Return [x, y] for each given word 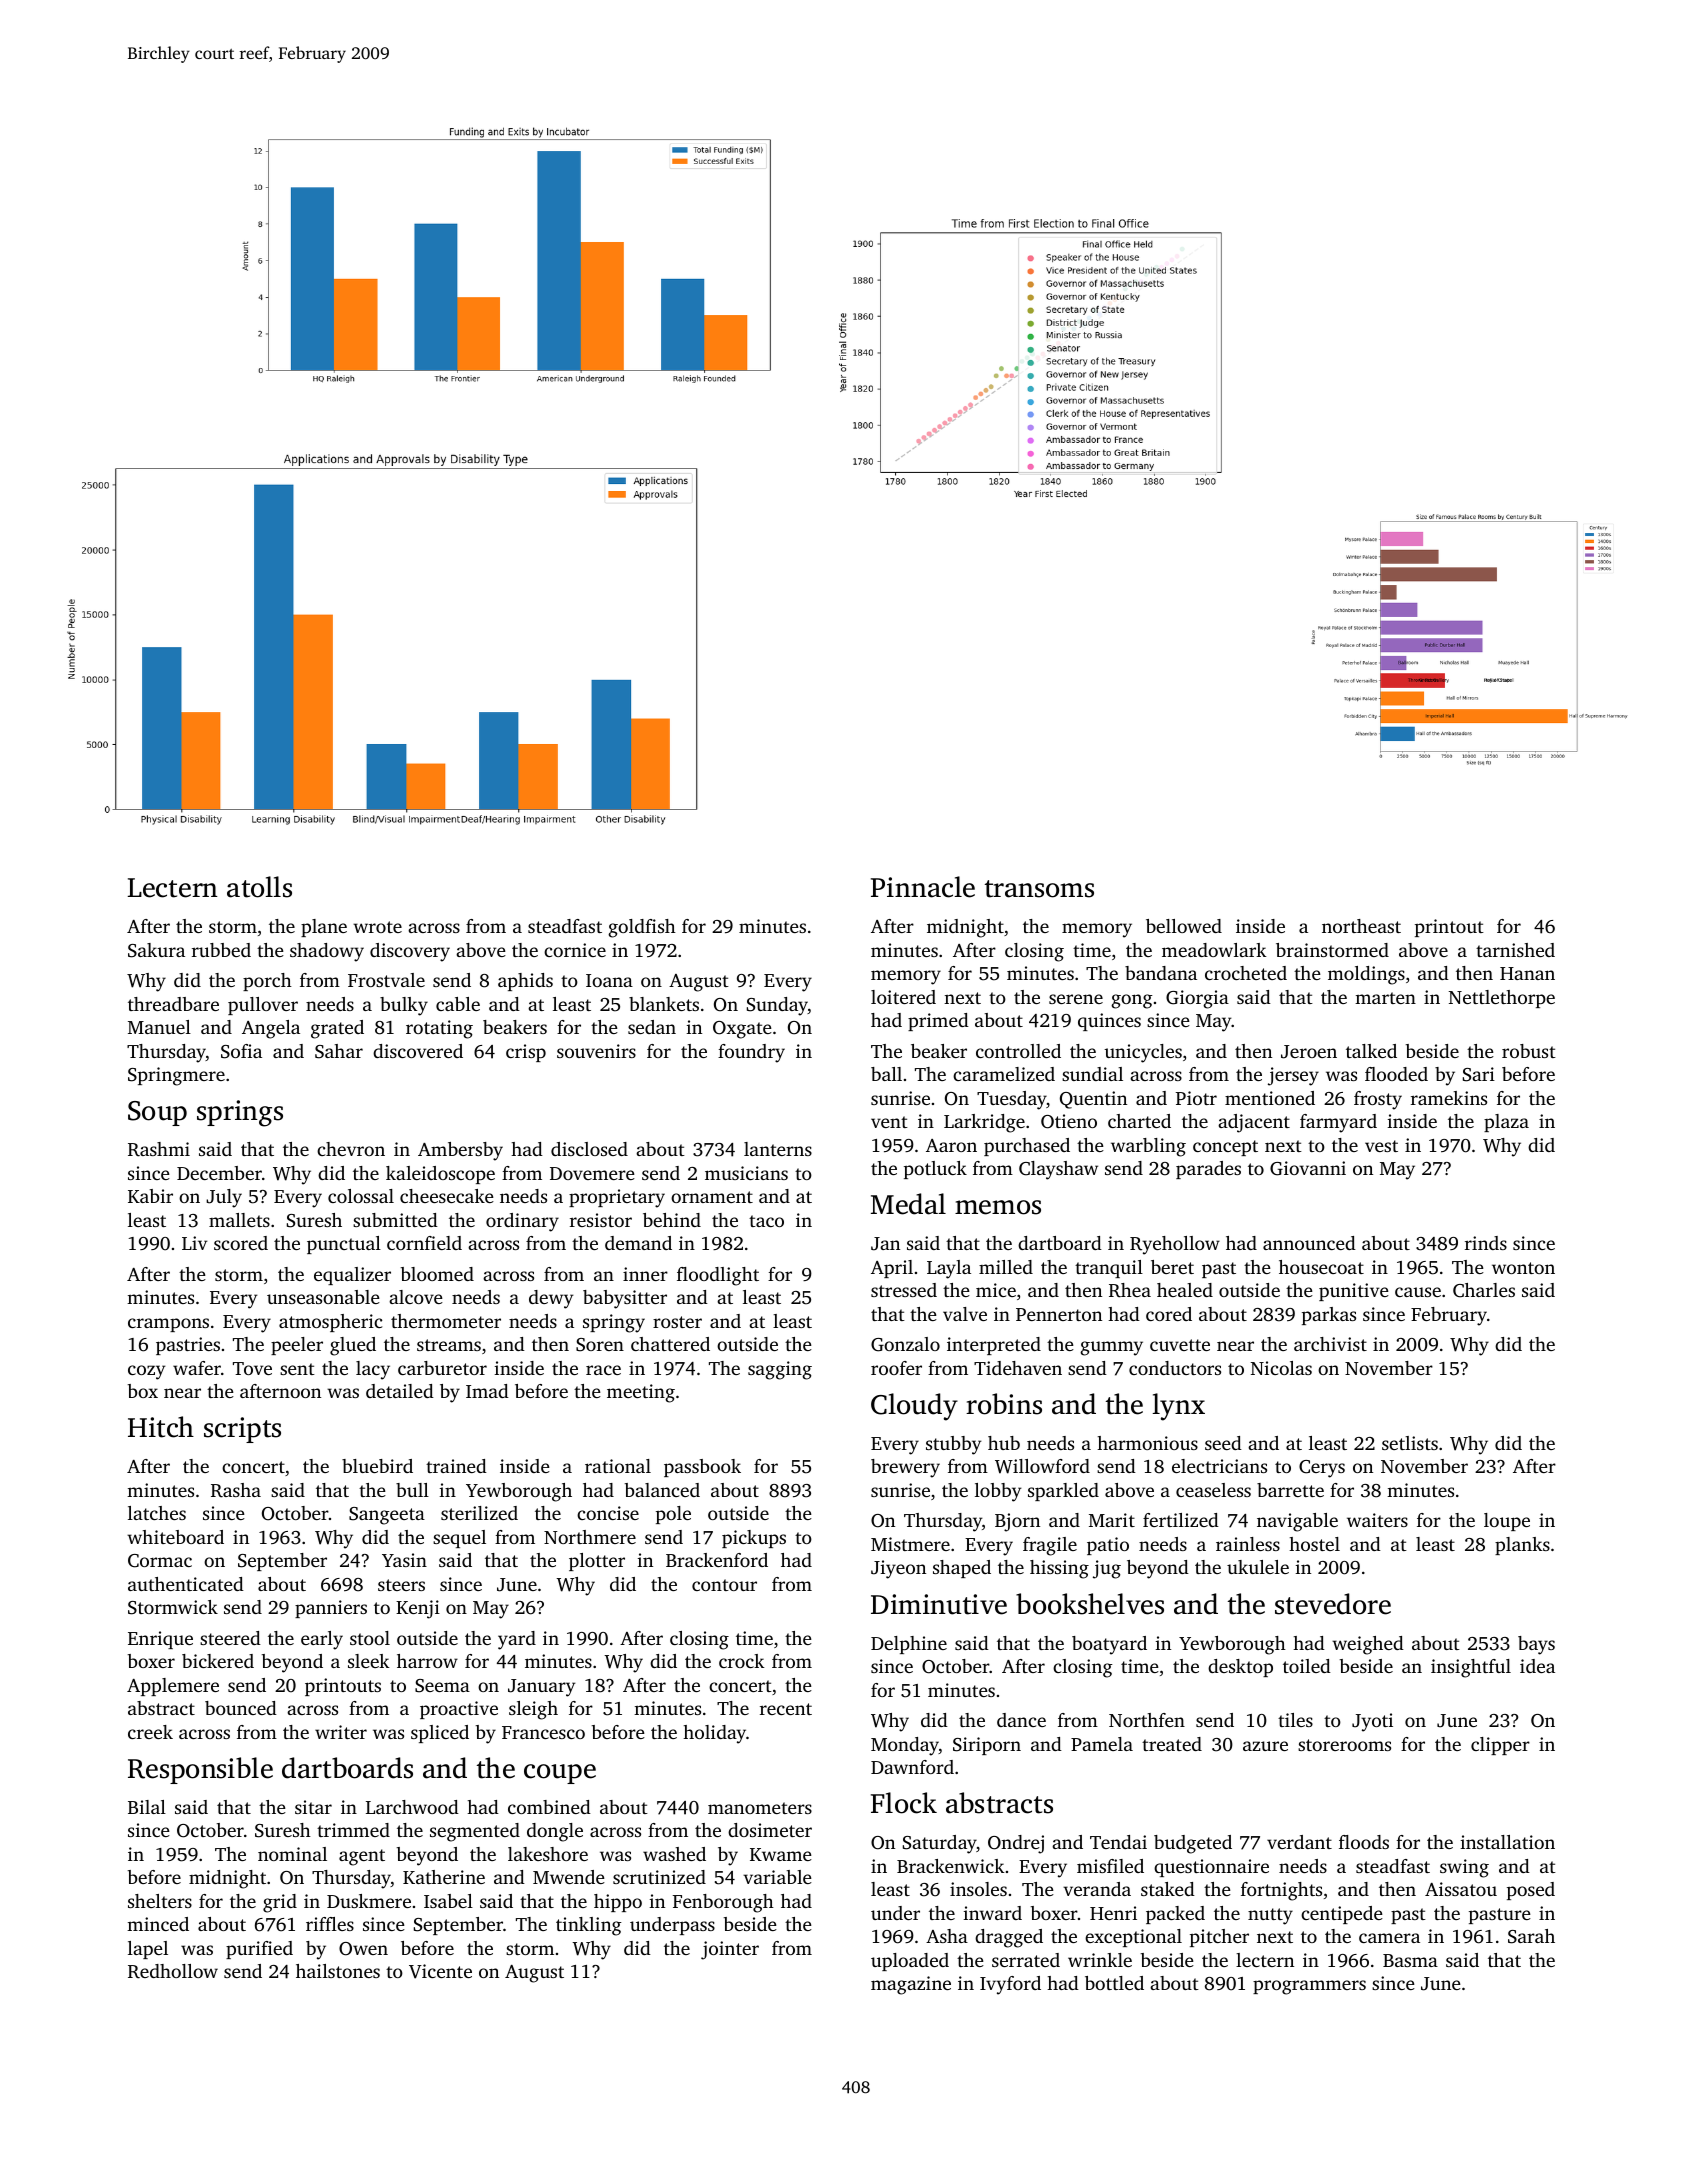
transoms [1039, 889]
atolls [259, 887]
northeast [1361, 926]
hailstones [338, 1971]
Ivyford [1010, 1985]
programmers [1309, 1987]
